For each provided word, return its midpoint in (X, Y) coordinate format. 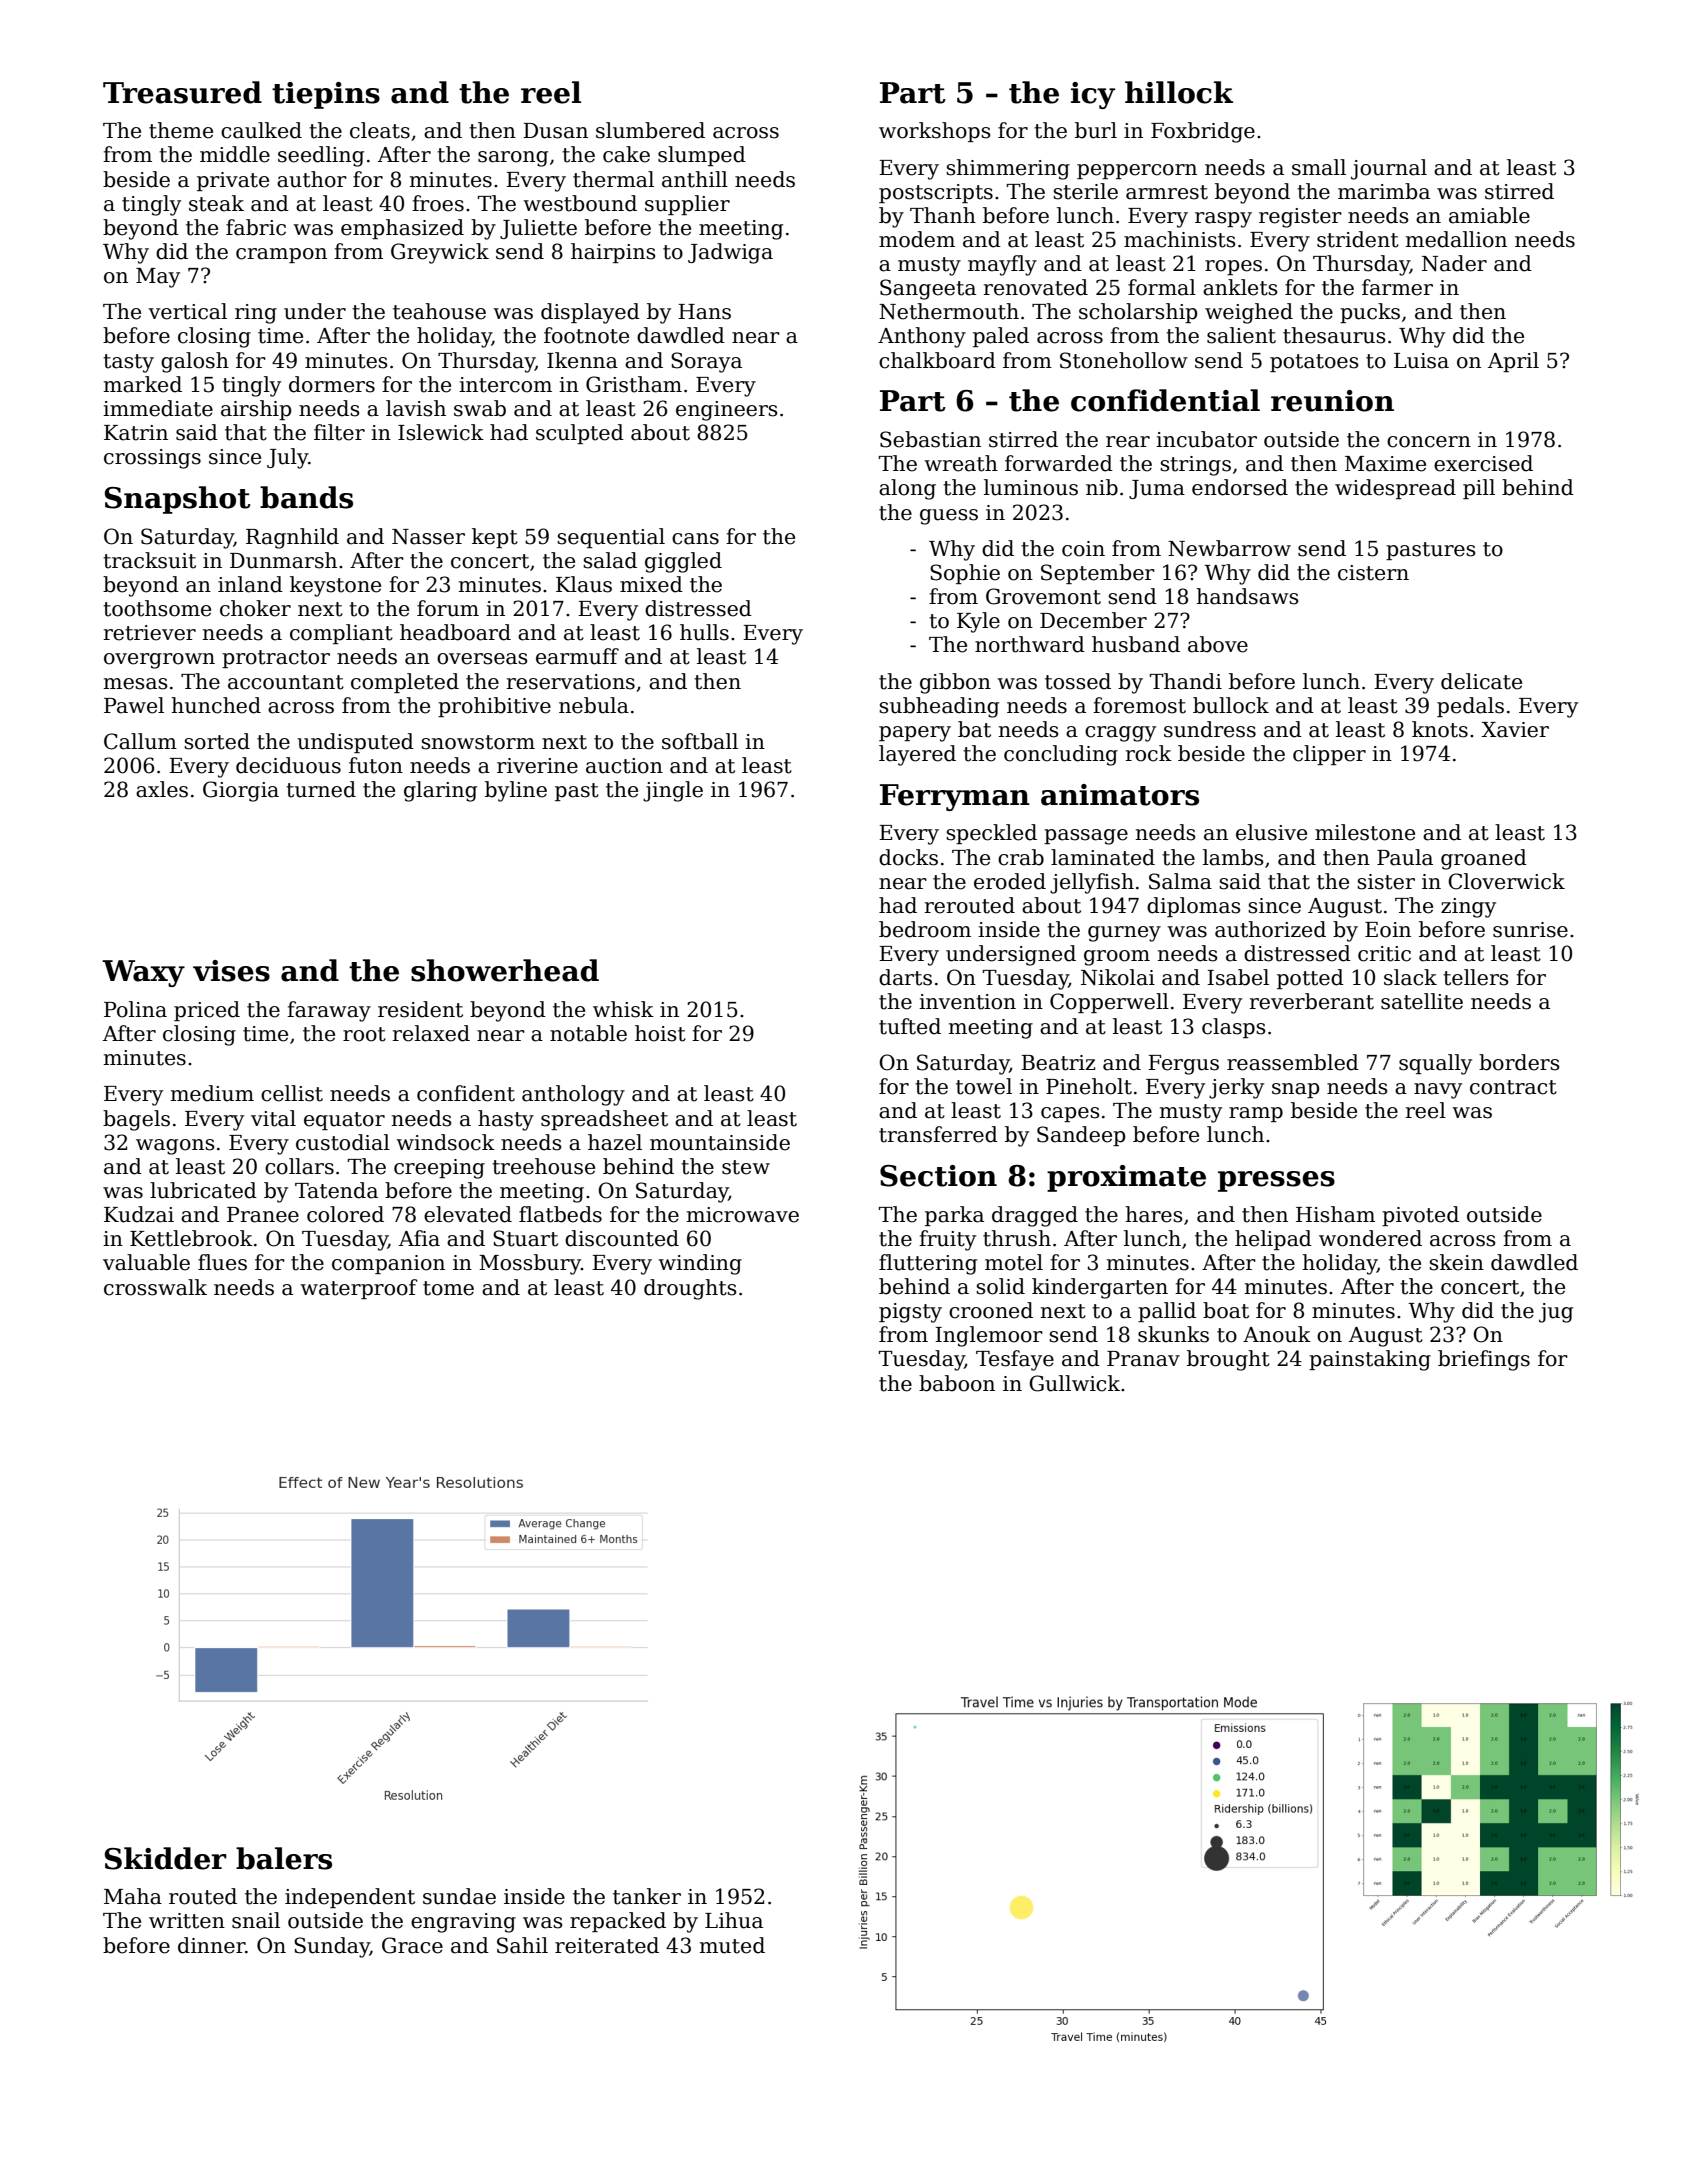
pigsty (910, 1313)
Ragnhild (292, 538)
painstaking (1370, 1360)
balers (284, 1858)
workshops (934, 132)
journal (1389, 169)
